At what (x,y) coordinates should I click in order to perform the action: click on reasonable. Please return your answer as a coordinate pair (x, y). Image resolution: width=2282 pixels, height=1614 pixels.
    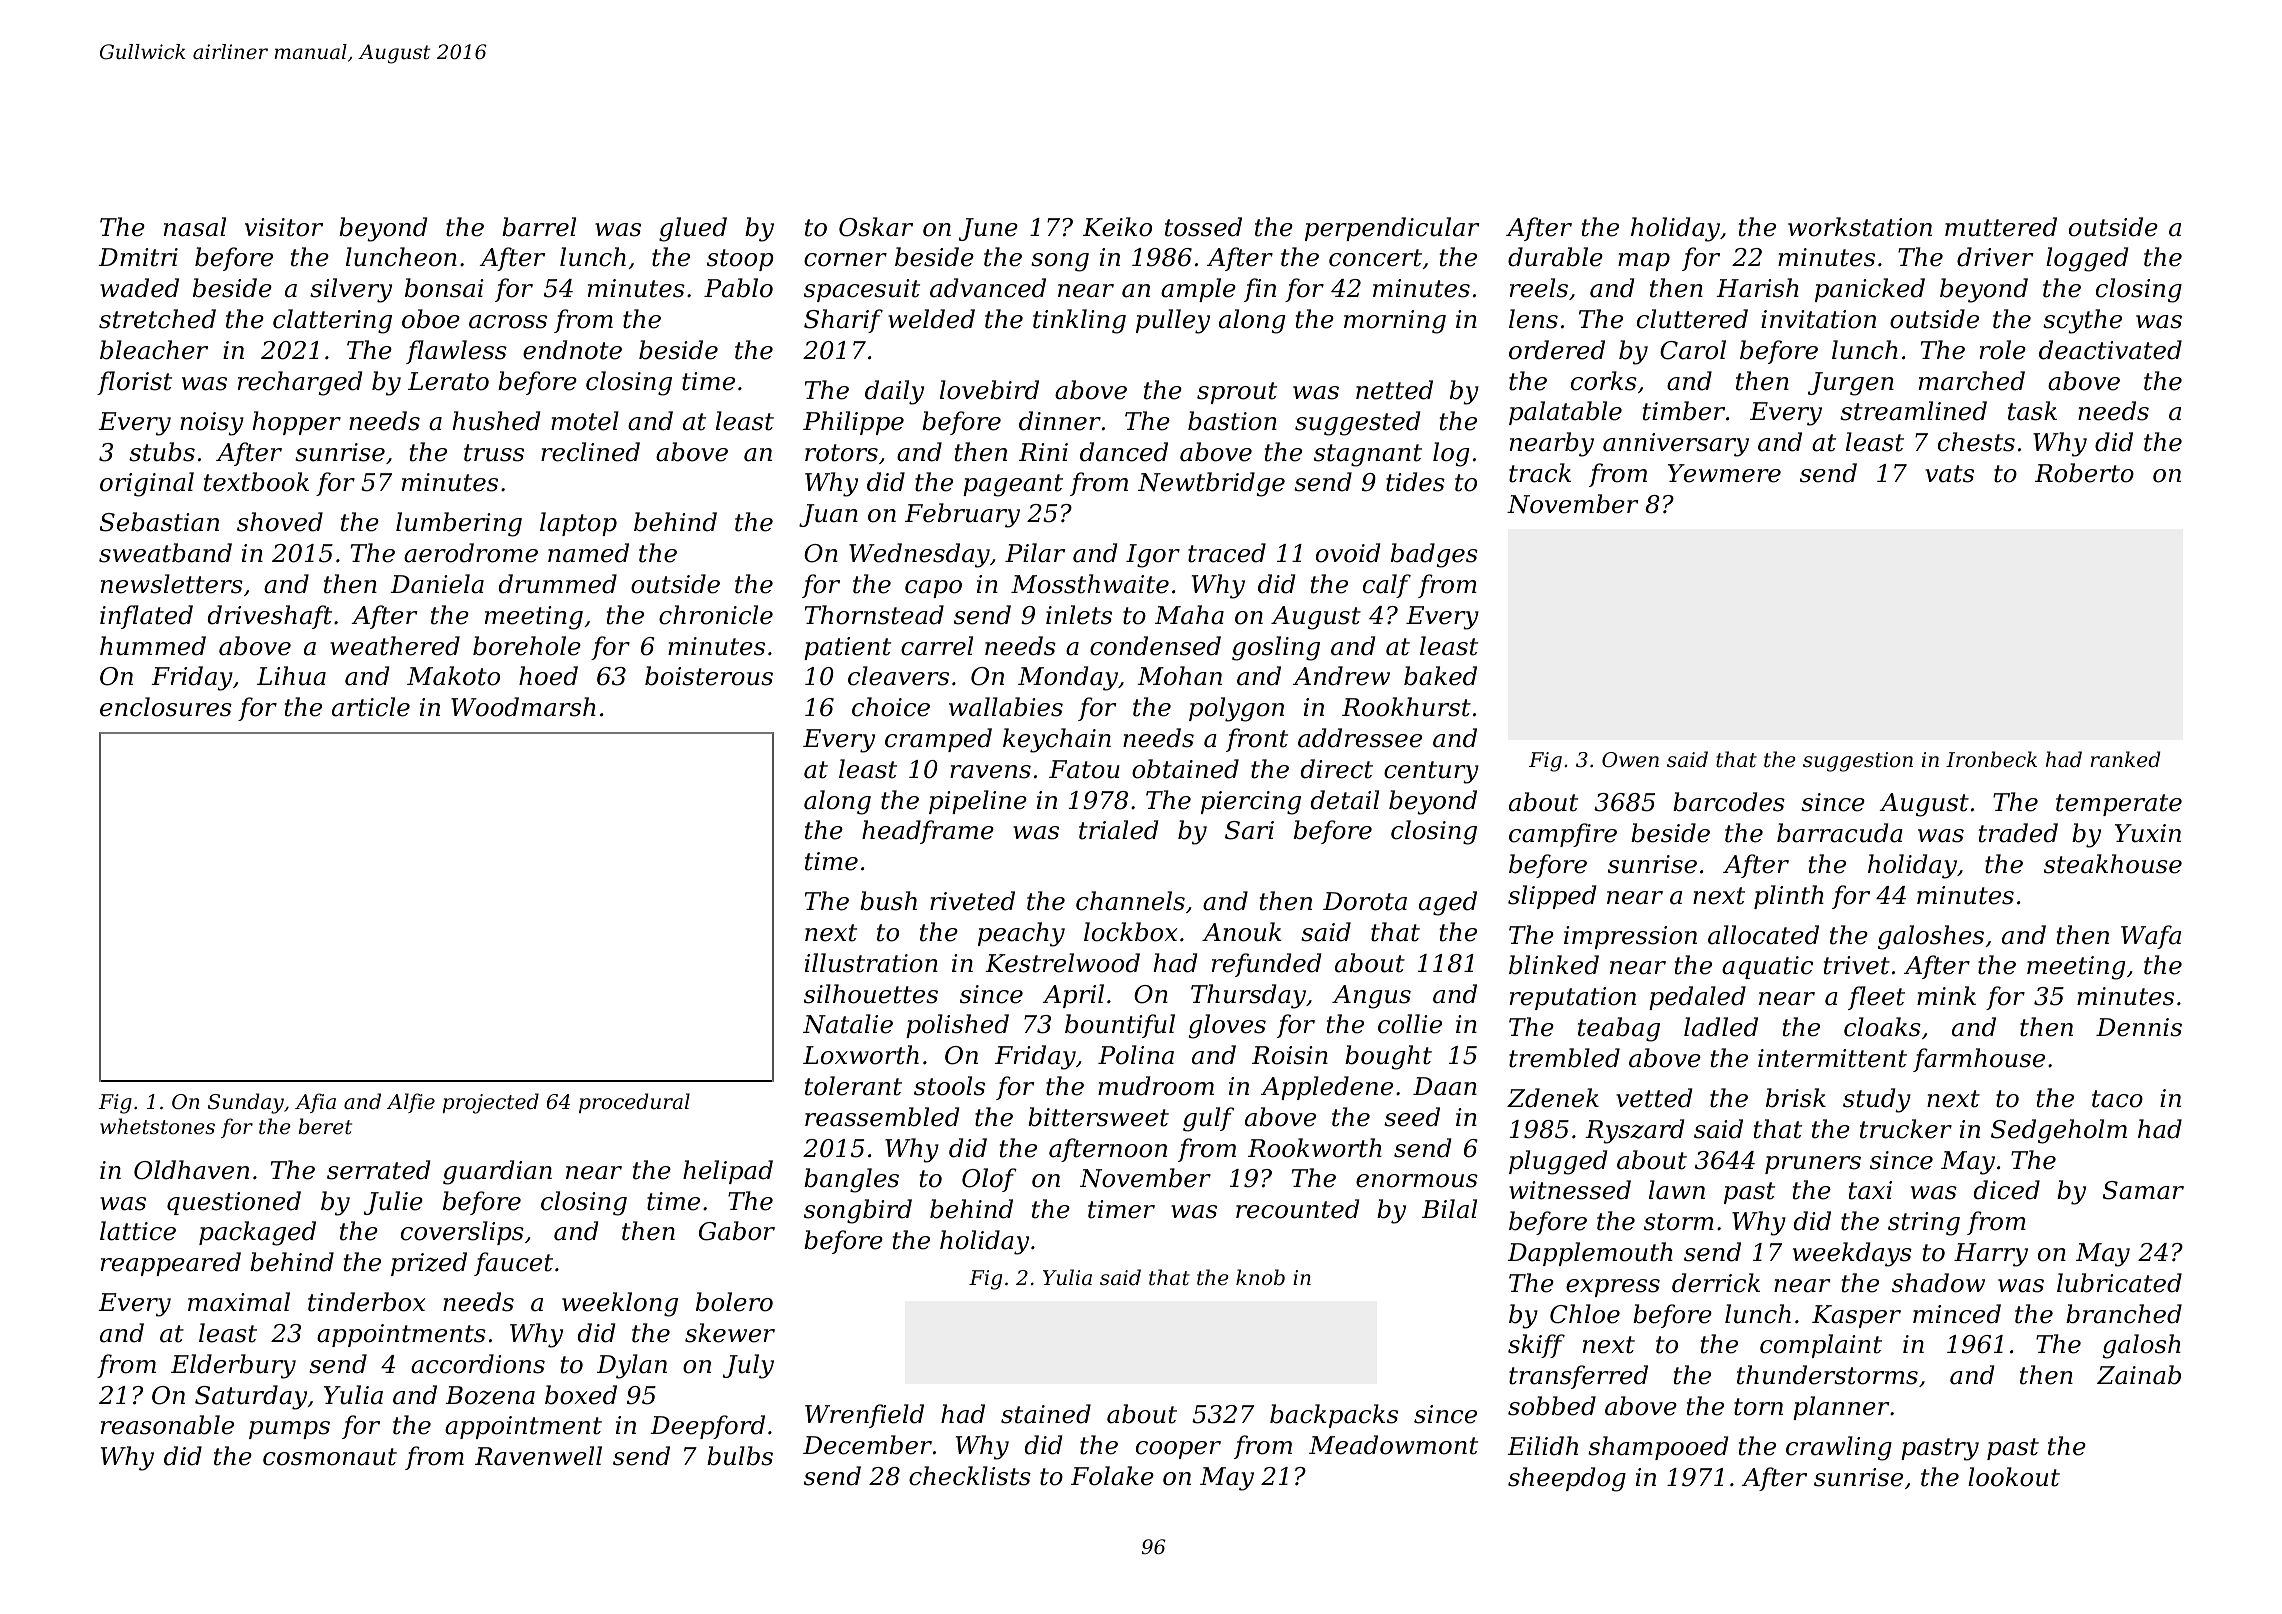
    Looking at the image, I should click on (167, 1425).
